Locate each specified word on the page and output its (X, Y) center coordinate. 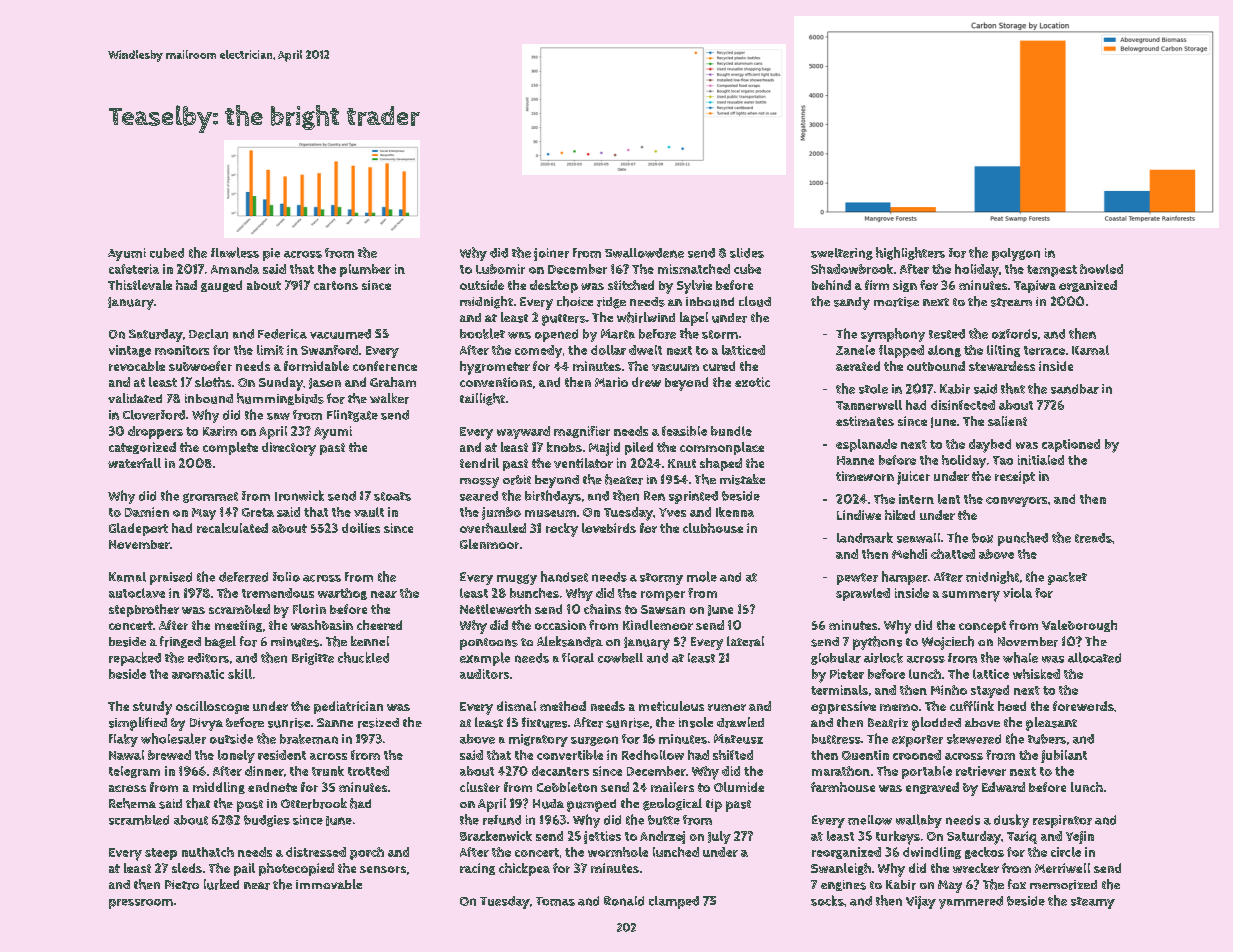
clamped (674, 902)
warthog (342, 594)
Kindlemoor (658, 625)
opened (556, 335)
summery (971, 596)
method (563, 706)
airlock (883, 658)
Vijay (921, 902)
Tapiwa (1035, 286)
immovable (329, 884)
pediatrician (348, 707)
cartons (336, 285)
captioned (1071, 445)
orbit (517, 480)
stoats (392, 496)
